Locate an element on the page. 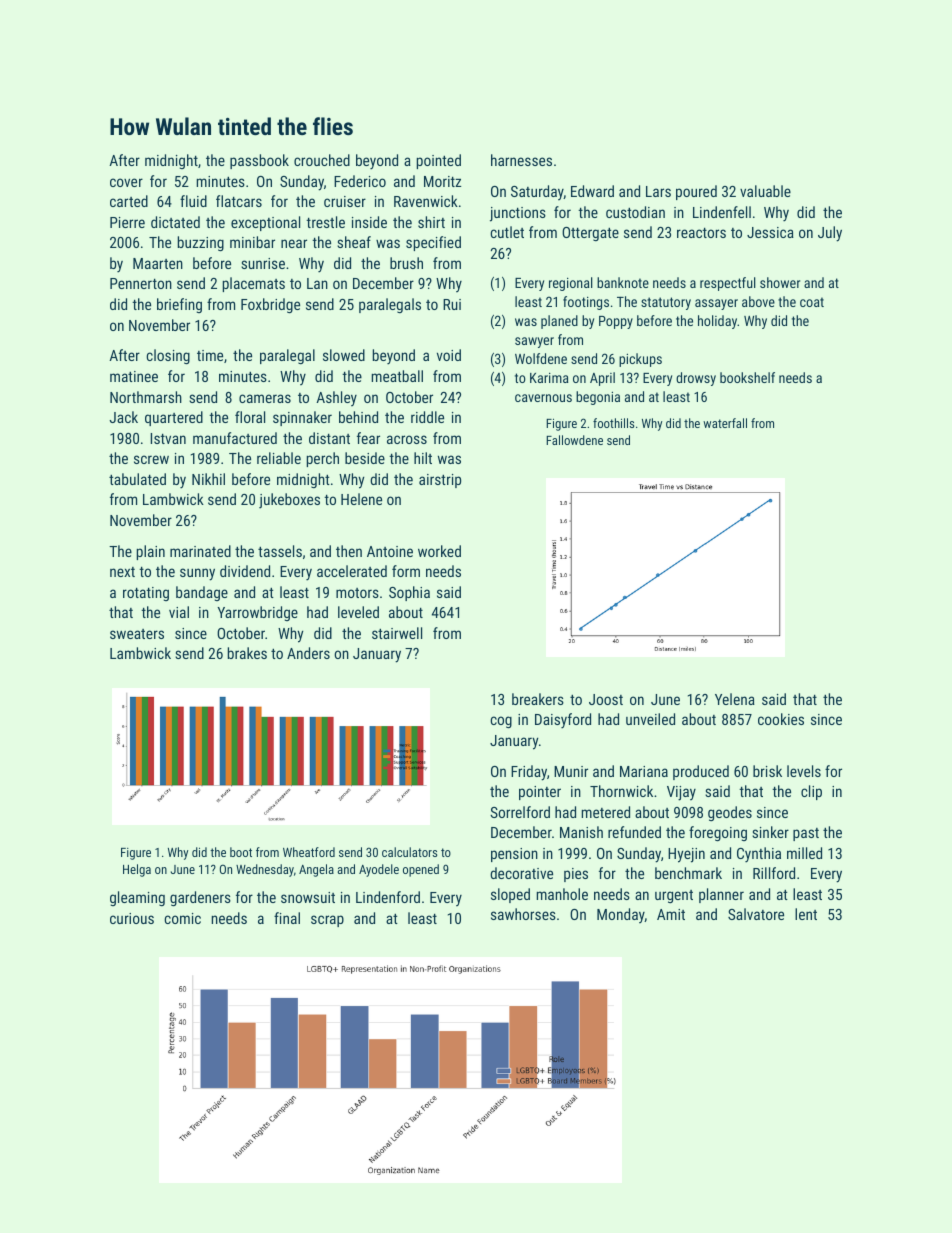 The image size is (952, 1233). Yarrowbridge is located at coordinates (257, 613).
